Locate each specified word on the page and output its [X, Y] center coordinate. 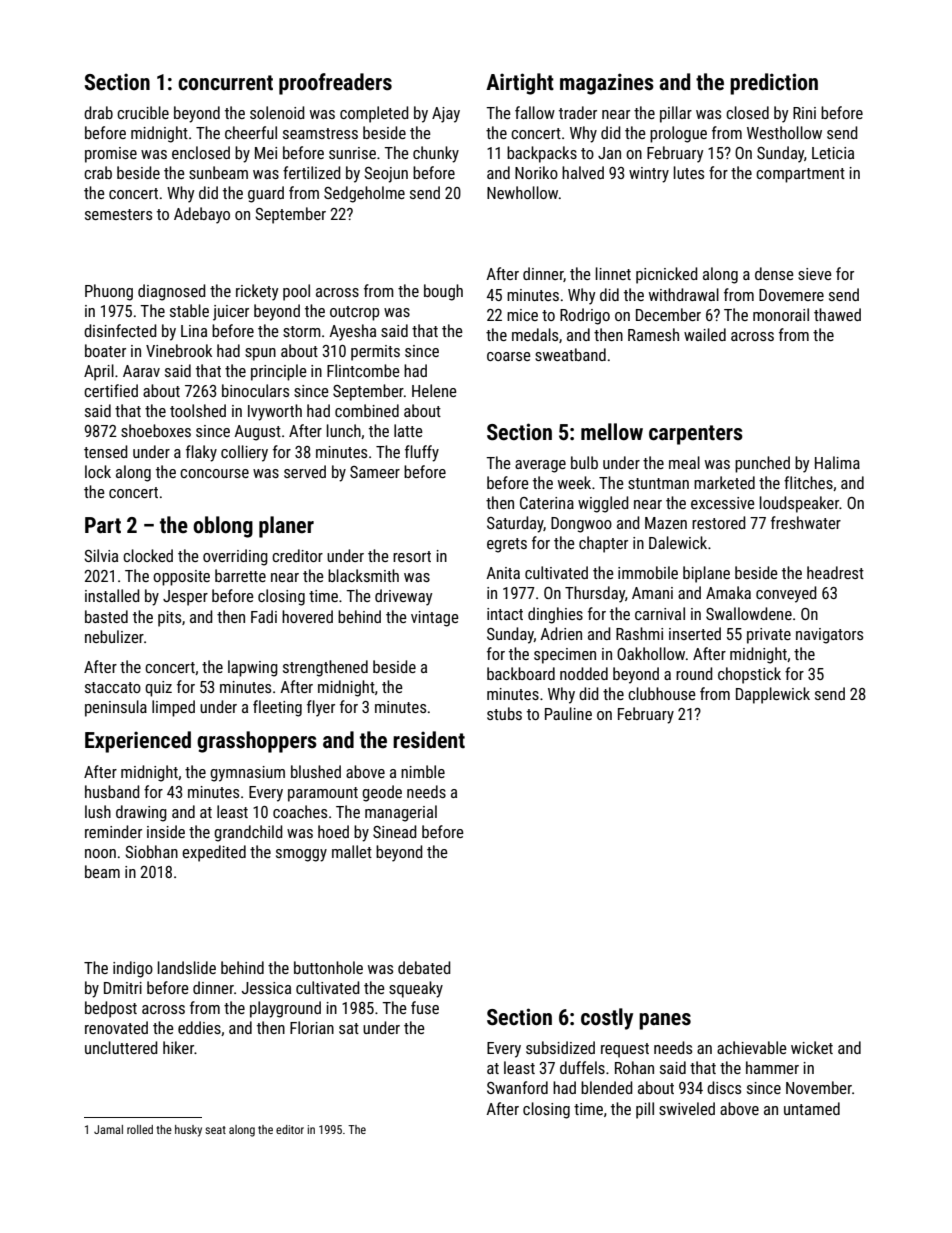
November [819, 1087]
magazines [607, 84]
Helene [434, 390]
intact [505, 614]
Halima [837, 462]
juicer [231, 313]
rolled [140, 1129]
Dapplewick [773, 695]
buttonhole [328, 967]
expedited [214, 853]
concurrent [225, 83]
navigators [829, 636]
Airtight [520, 84]
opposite [181, 578]
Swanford [517, 1087]
